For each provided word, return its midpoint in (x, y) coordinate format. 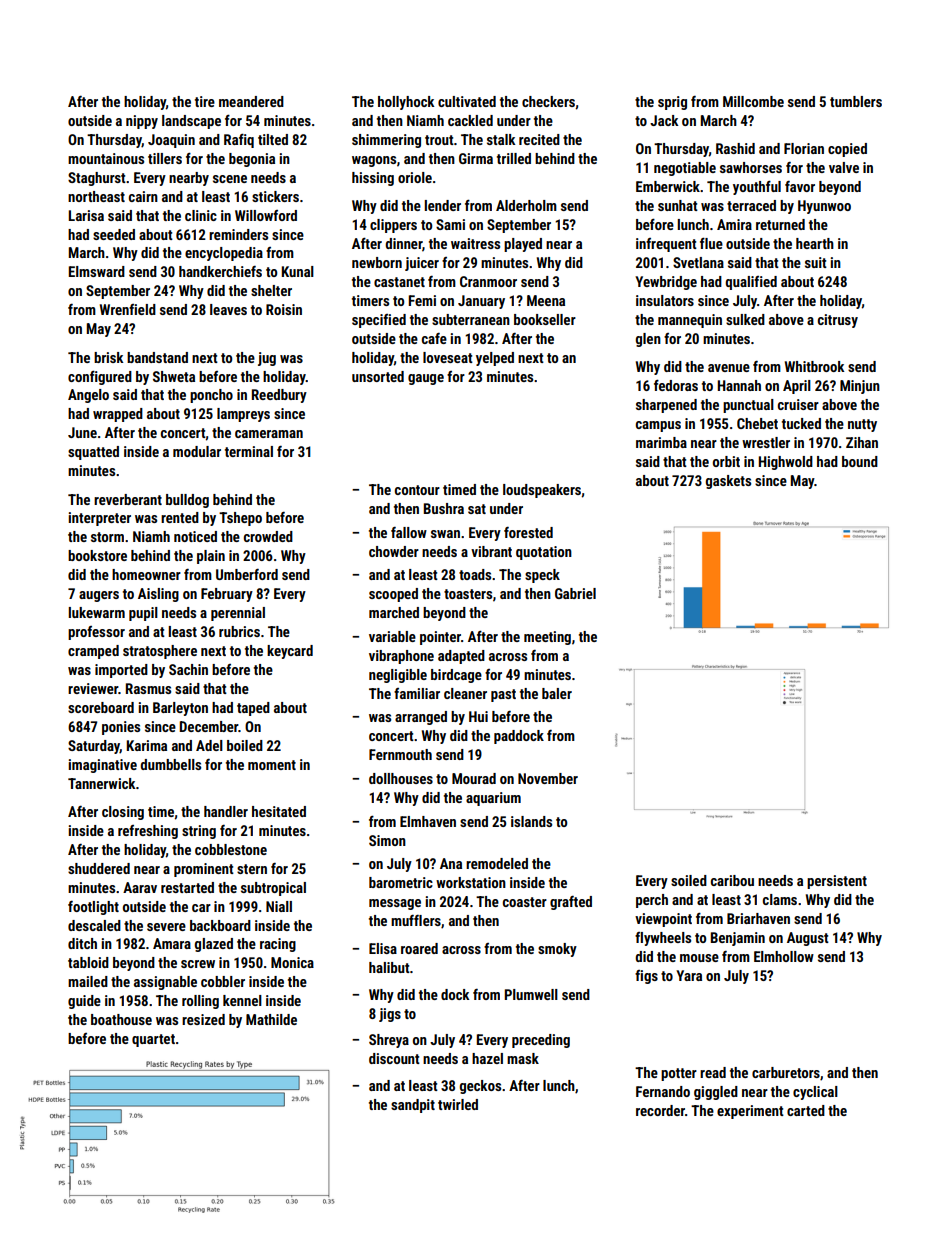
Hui (478, 716)
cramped (93, 652)
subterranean (471, 319)
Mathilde (271, 1019)
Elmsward (97, 271)
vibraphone (401, 657)
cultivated (467, 101)
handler (226, 811)
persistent (837, 882)
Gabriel (575, 593)
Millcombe (753, 101)
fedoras (676, 385)
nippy (142, 122)
